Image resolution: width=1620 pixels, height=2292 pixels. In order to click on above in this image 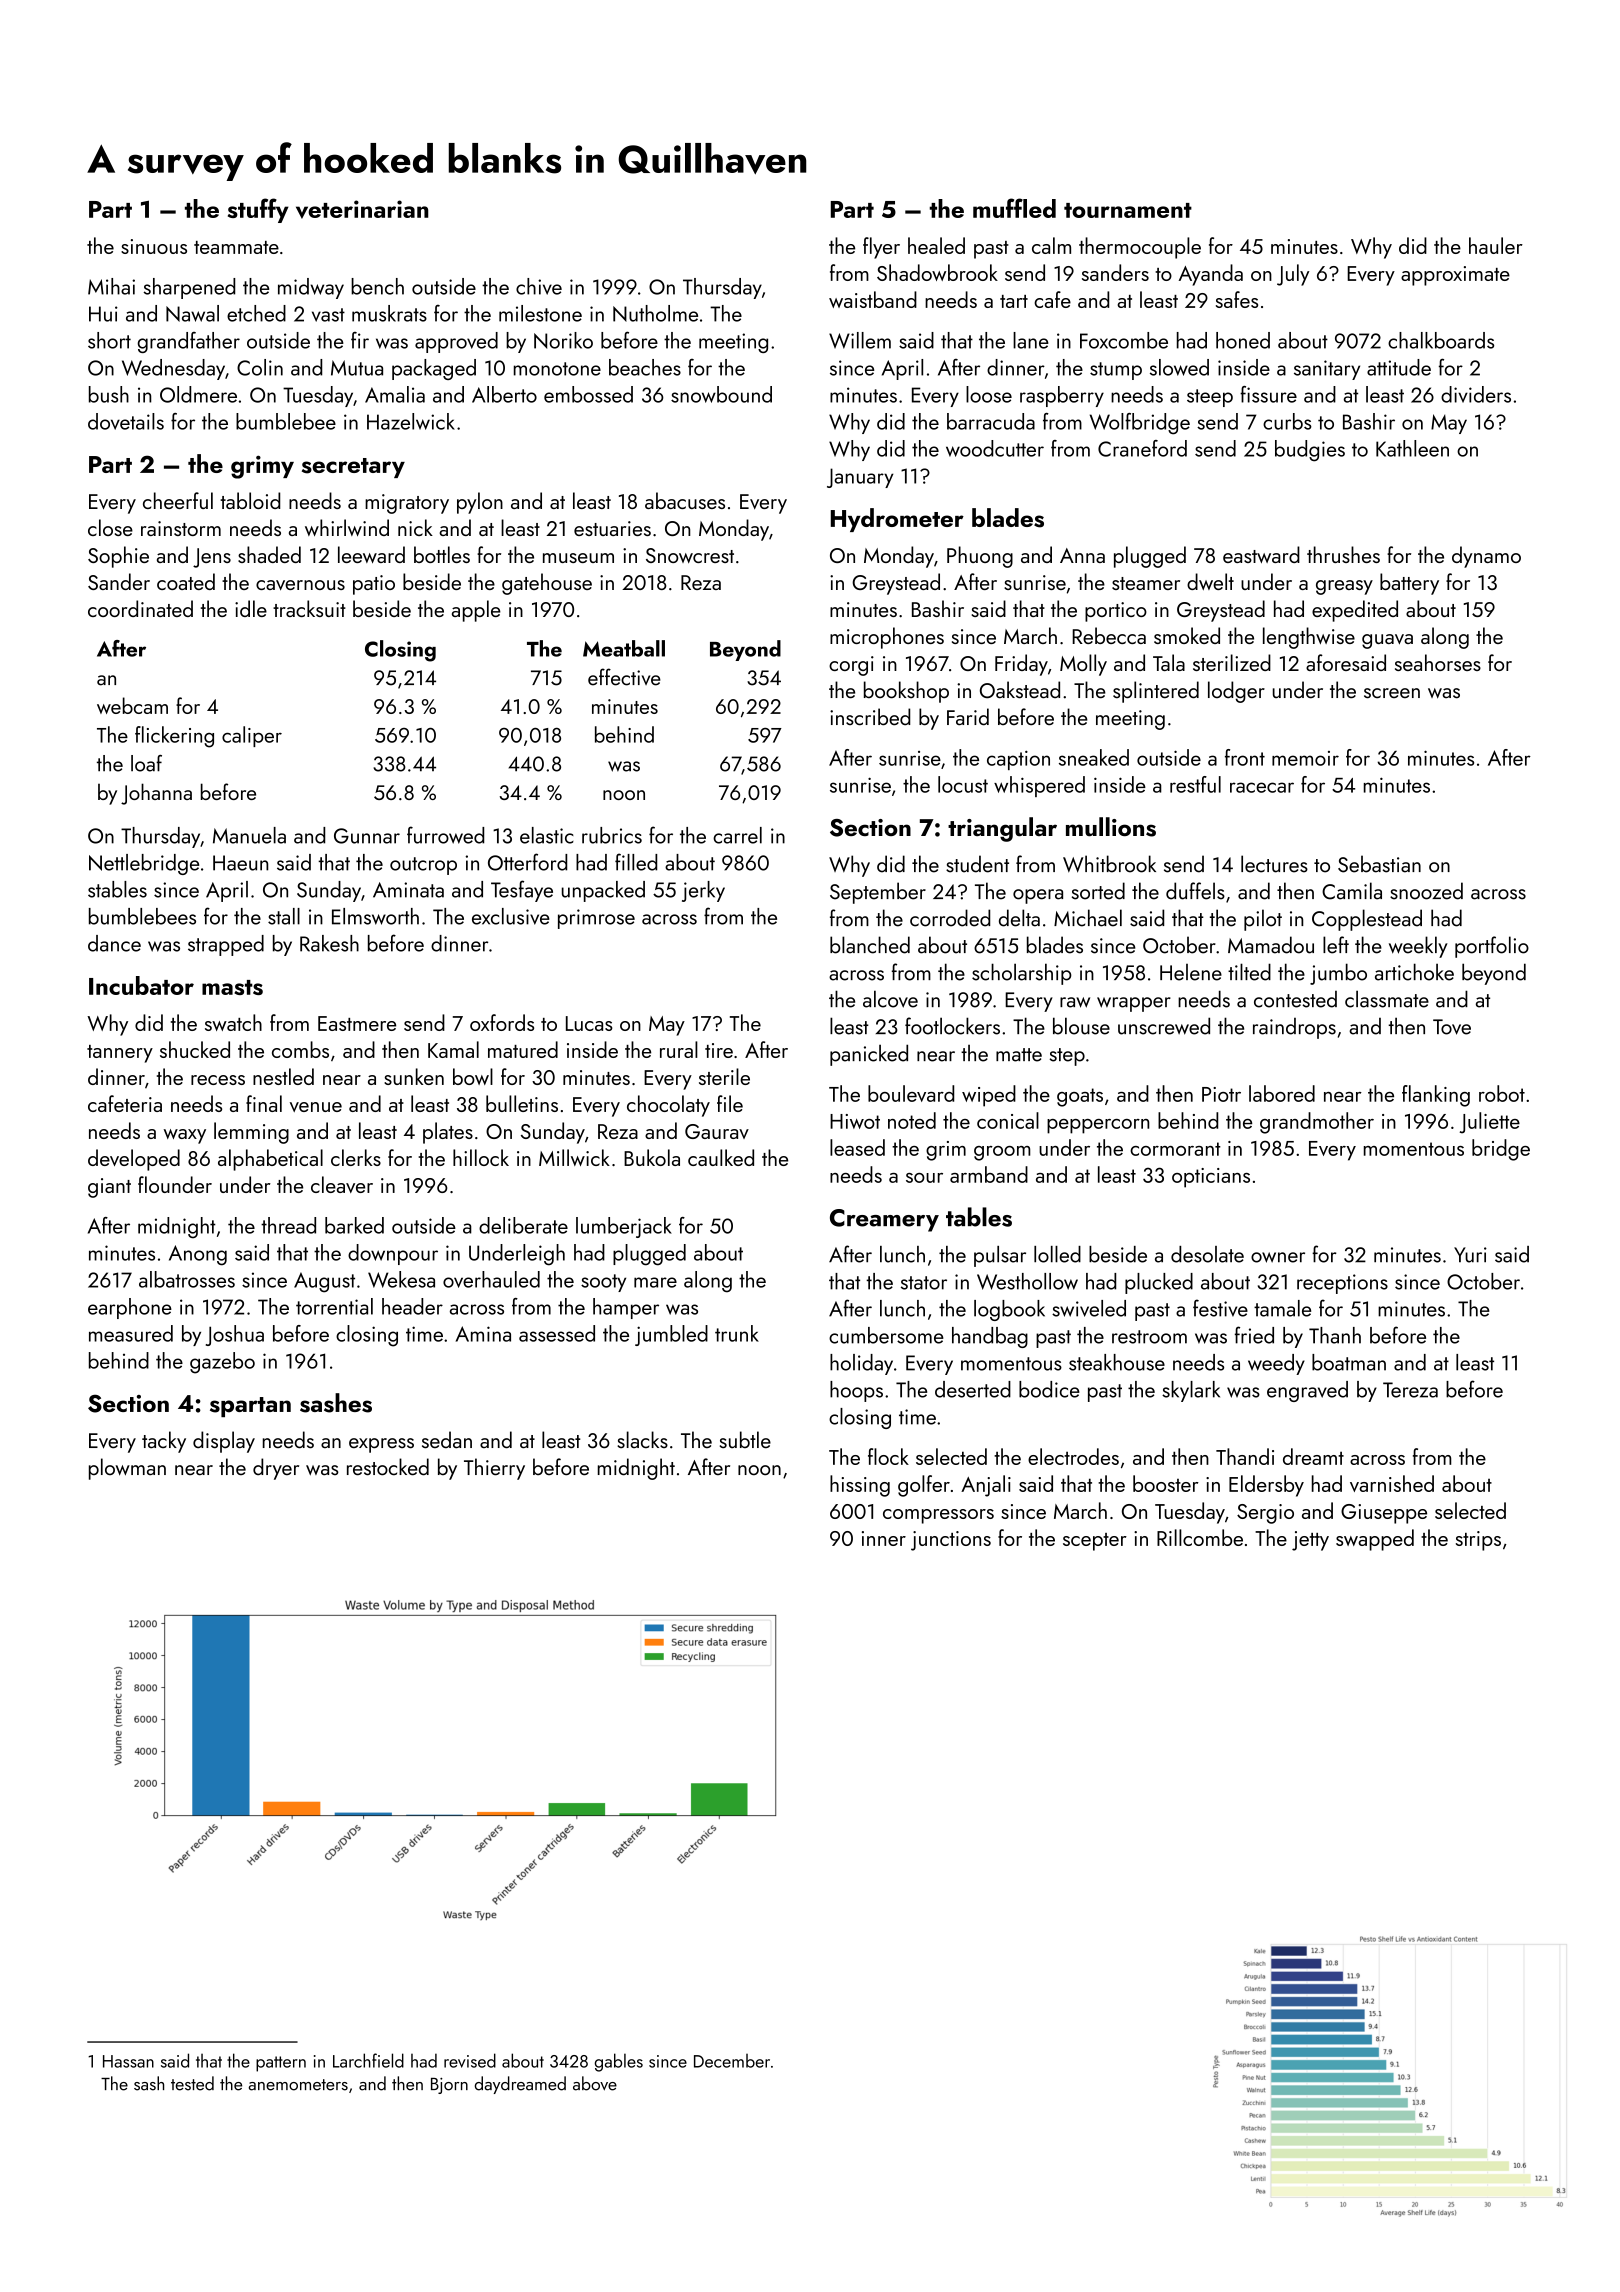, I will do `click(595, 2083)`.
